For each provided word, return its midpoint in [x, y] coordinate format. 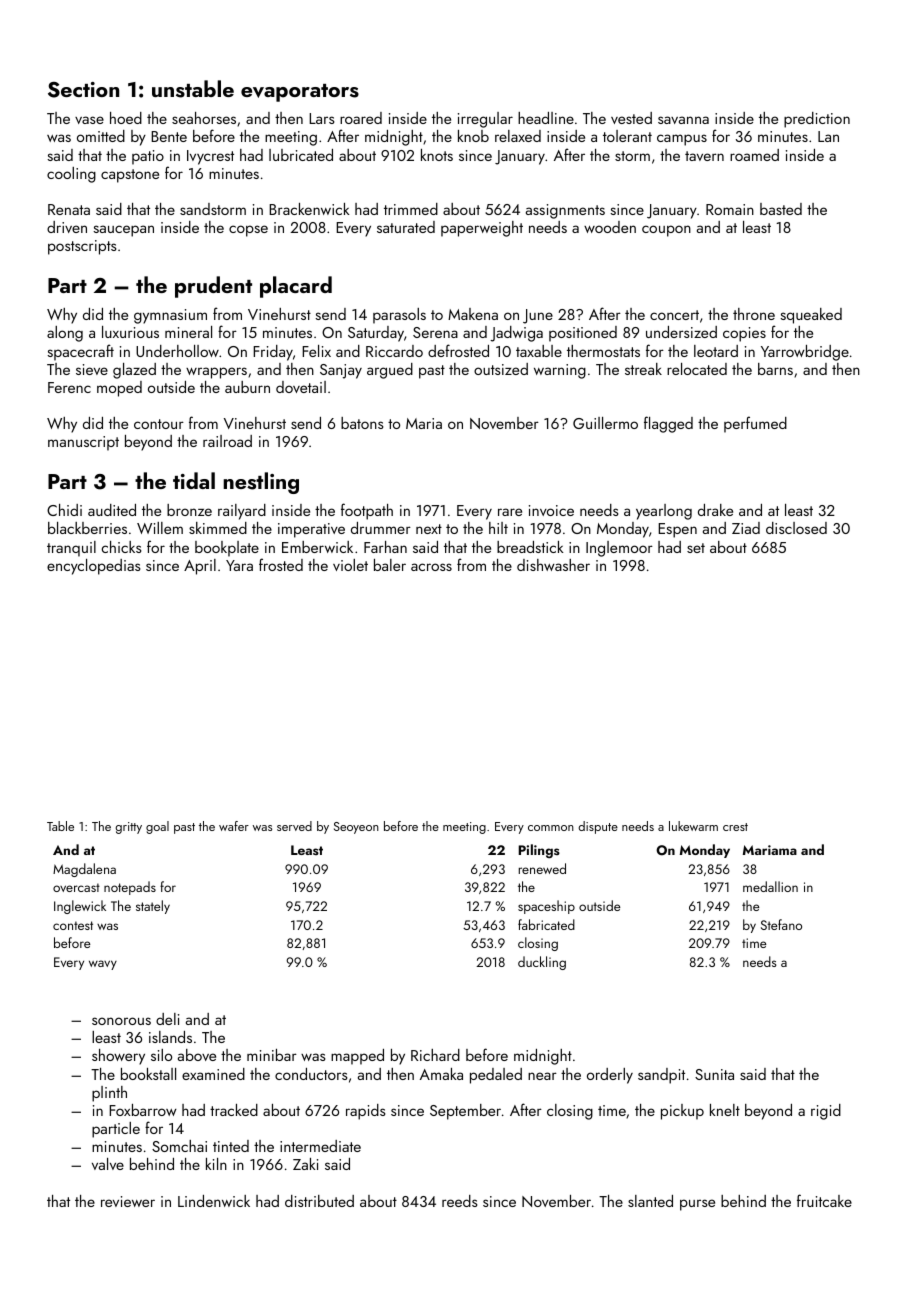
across [431, 567]
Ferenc [69, 387]
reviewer [128, 1201]
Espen [677, 530]
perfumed [755, 424]
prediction [817, 120]
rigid [826, 1112]
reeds [460, 1201]
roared [361, 118]
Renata [69, 209]
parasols [399, 316]
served [294, 826]
